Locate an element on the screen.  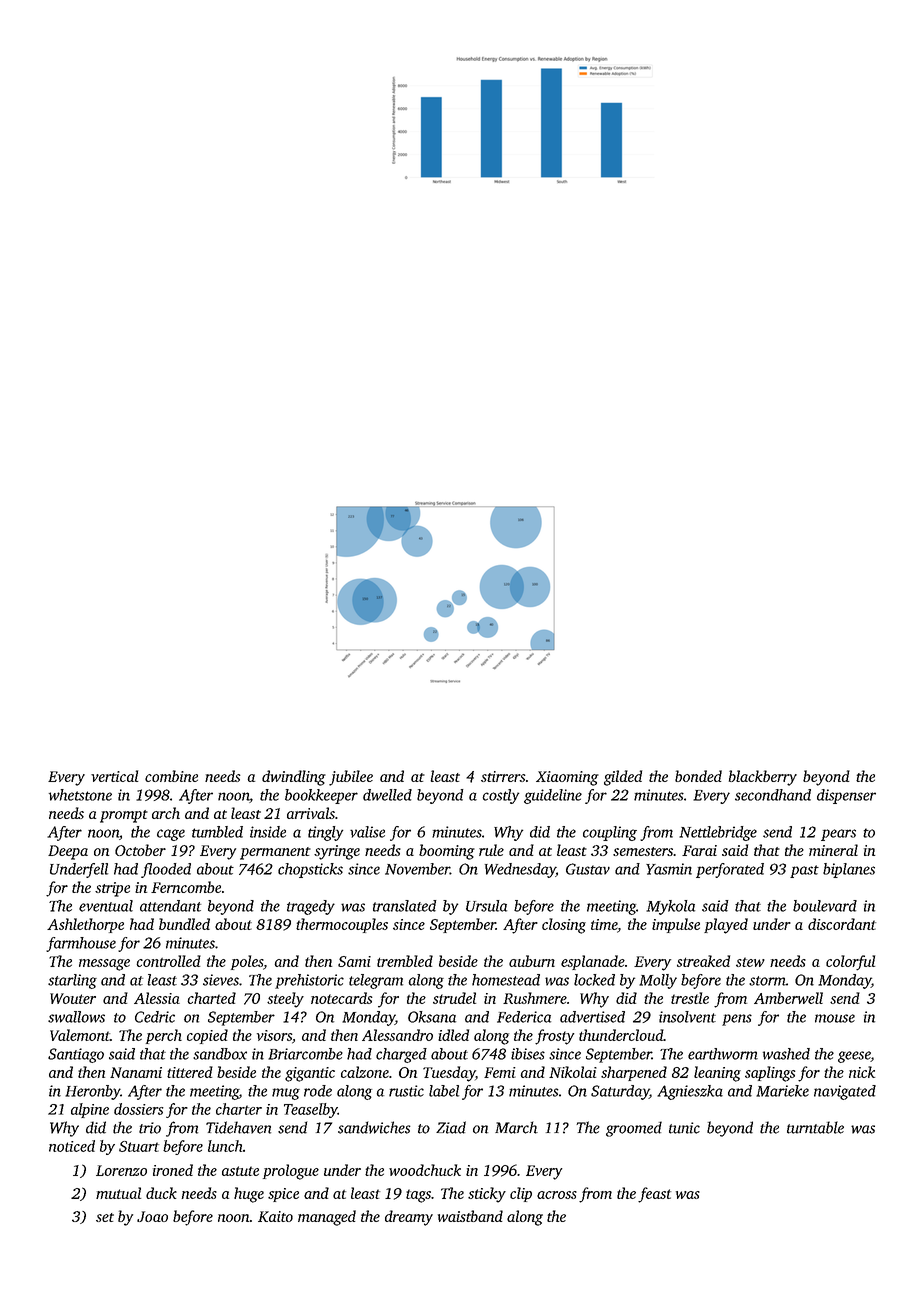
Santiago is located at coordinates (76, 1055).
